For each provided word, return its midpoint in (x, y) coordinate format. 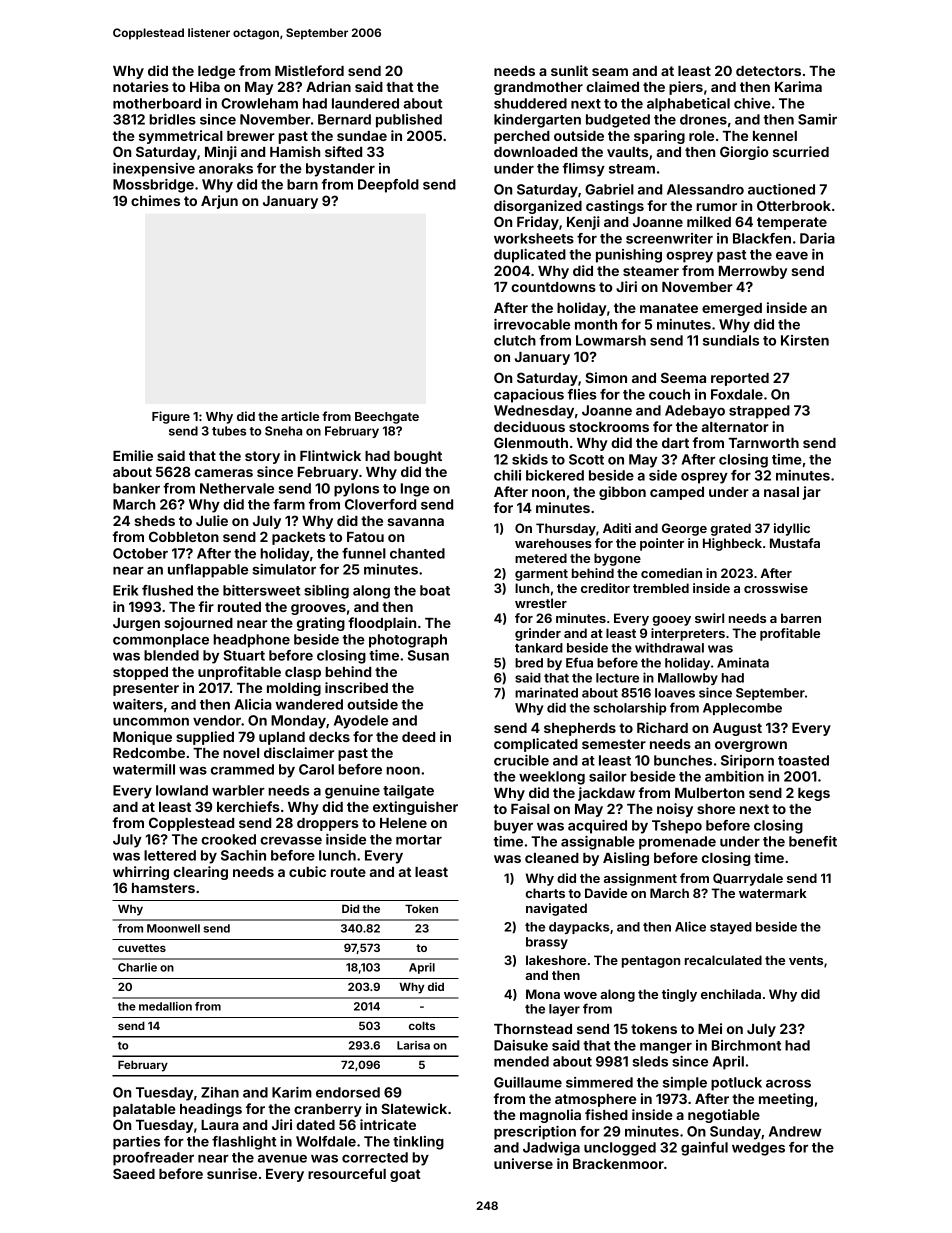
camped (677, 493)
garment (541, 575)
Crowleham (259, 103)
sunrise (232, 1173)
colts (422, 1025)
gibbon (622, 493)
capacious (529, 396)
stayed (731, 928)
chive (752, 103)
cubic (307, 871)
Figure (171, 417)
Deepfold (388, 186)
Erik (126, 590)
